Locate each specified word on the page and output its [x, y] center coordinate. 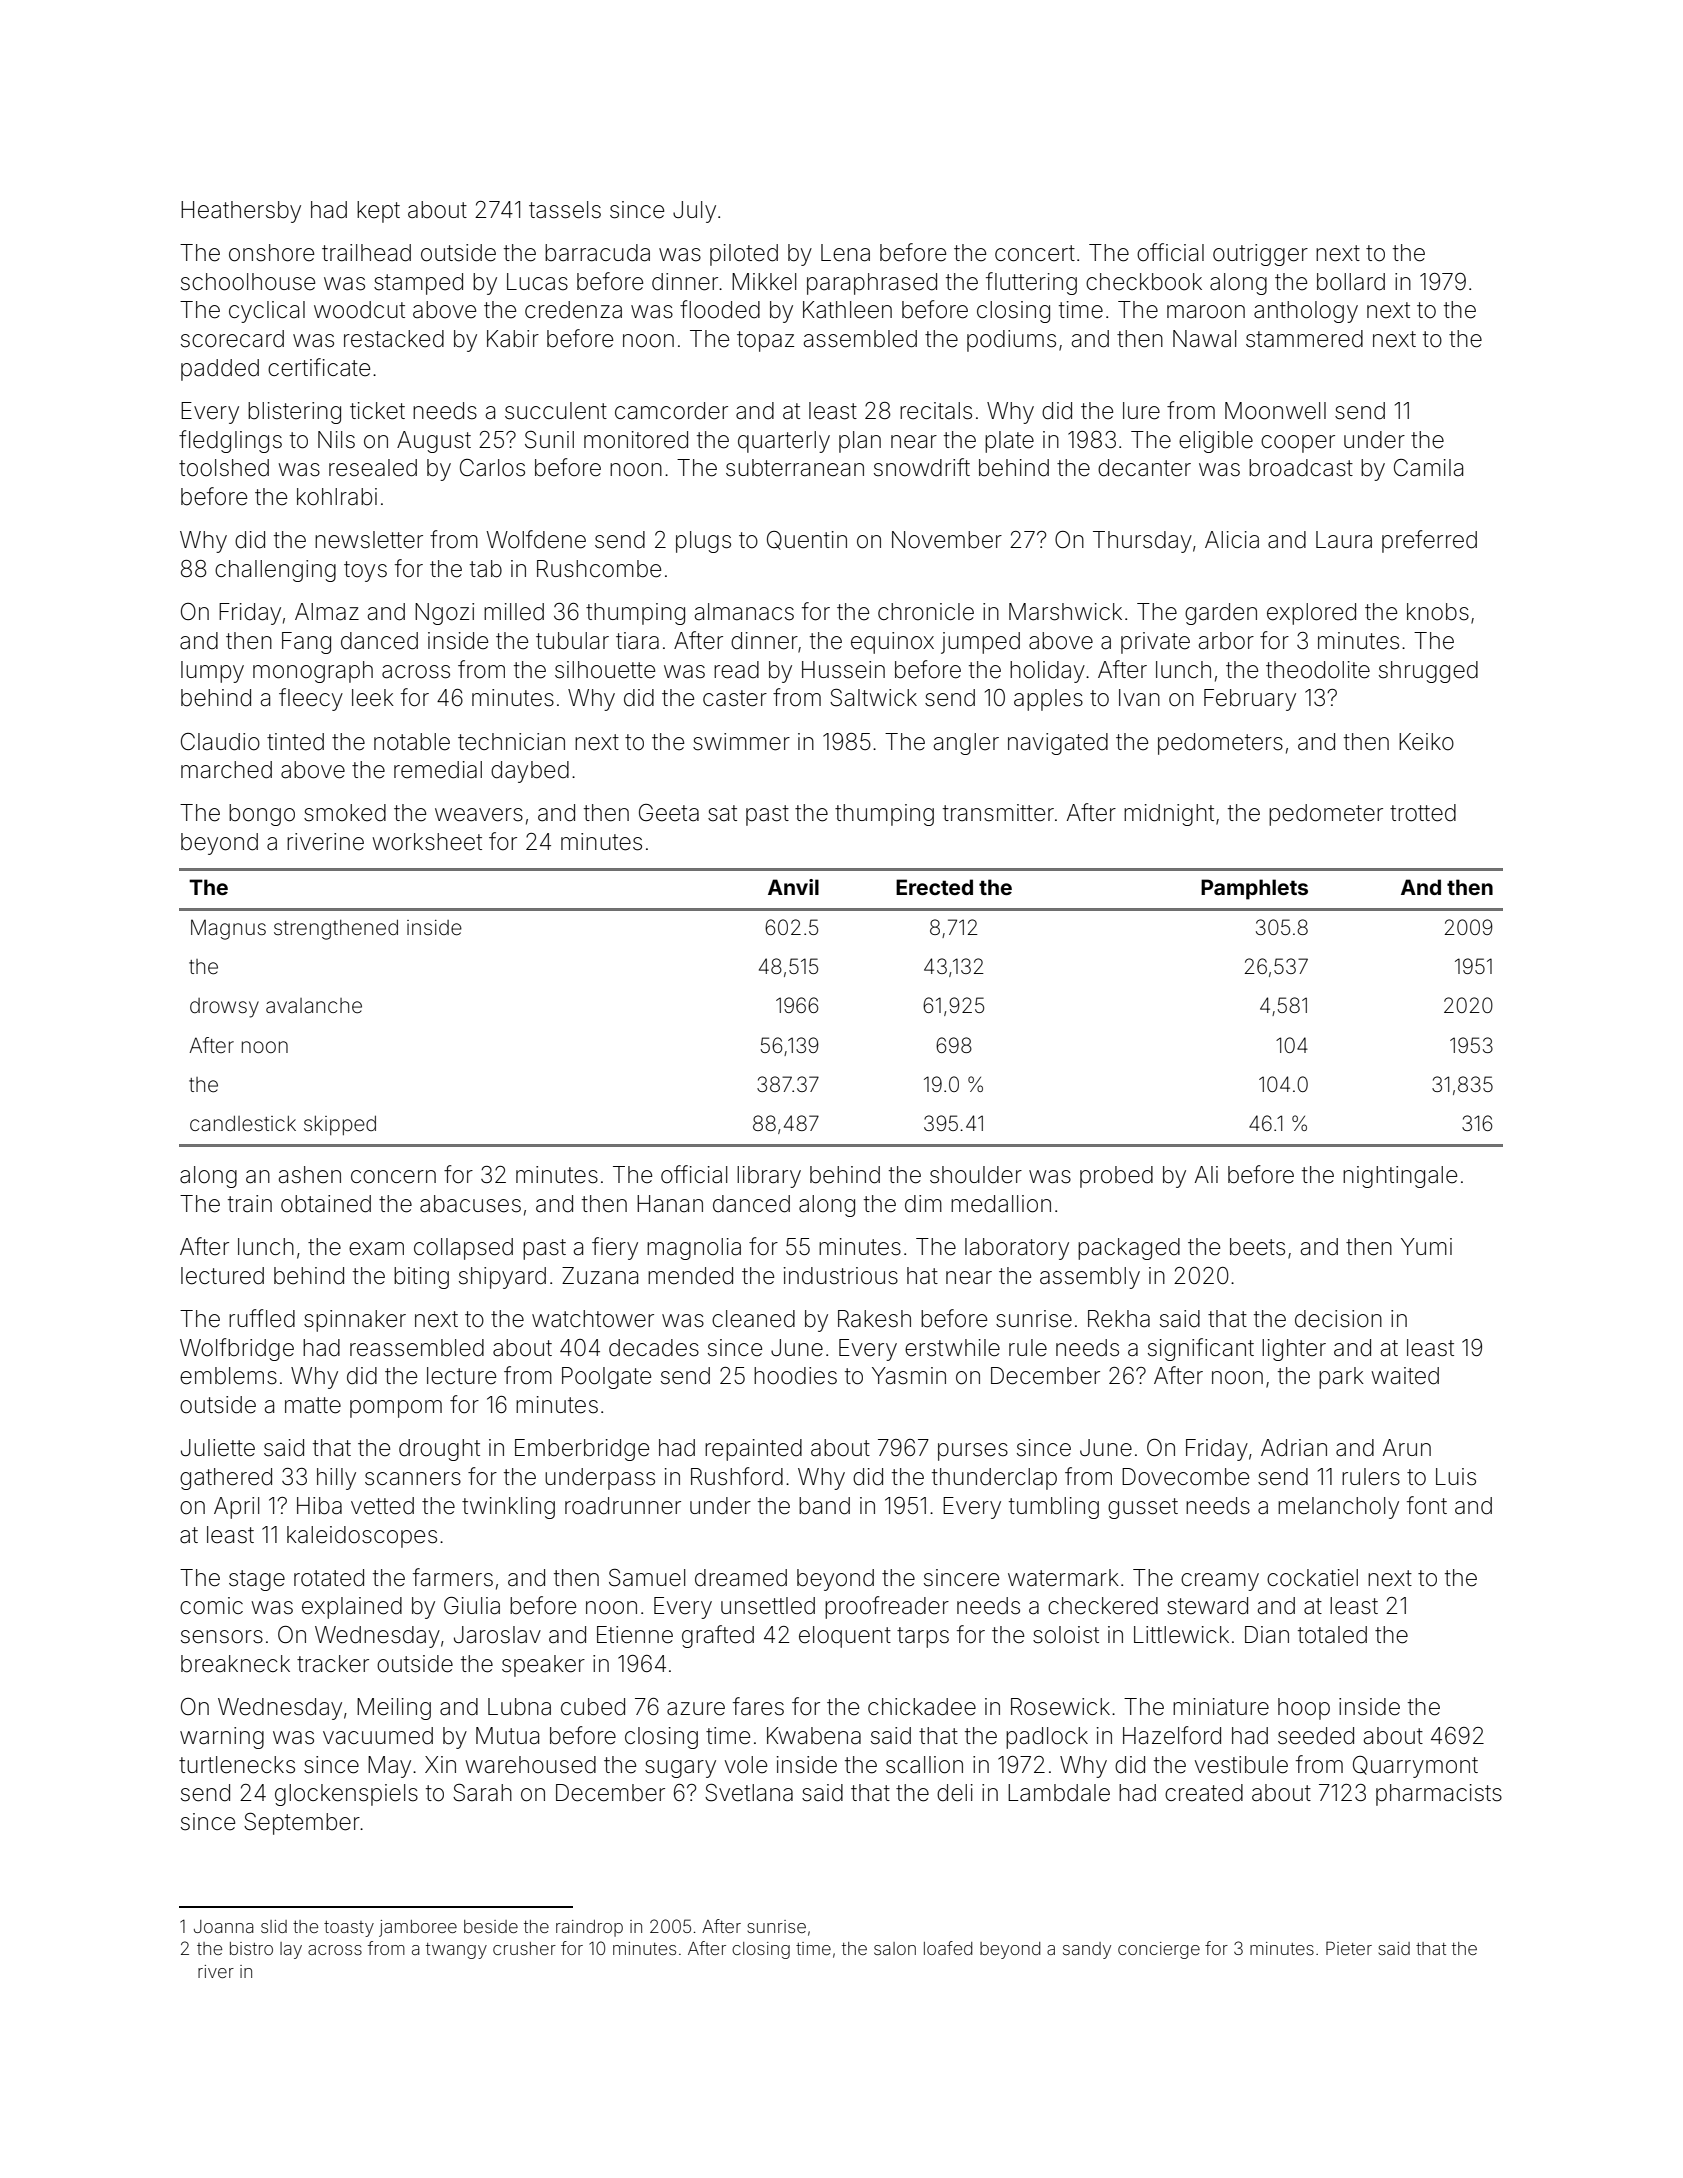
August [434, 442]
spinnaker [355, 1321]
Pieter [1349, 1948]
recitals [936, 411]
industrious [841, 1276]
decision [1338, 1319]
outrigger [1260, 255]
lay [291, 1950]
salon [895, 1948]
